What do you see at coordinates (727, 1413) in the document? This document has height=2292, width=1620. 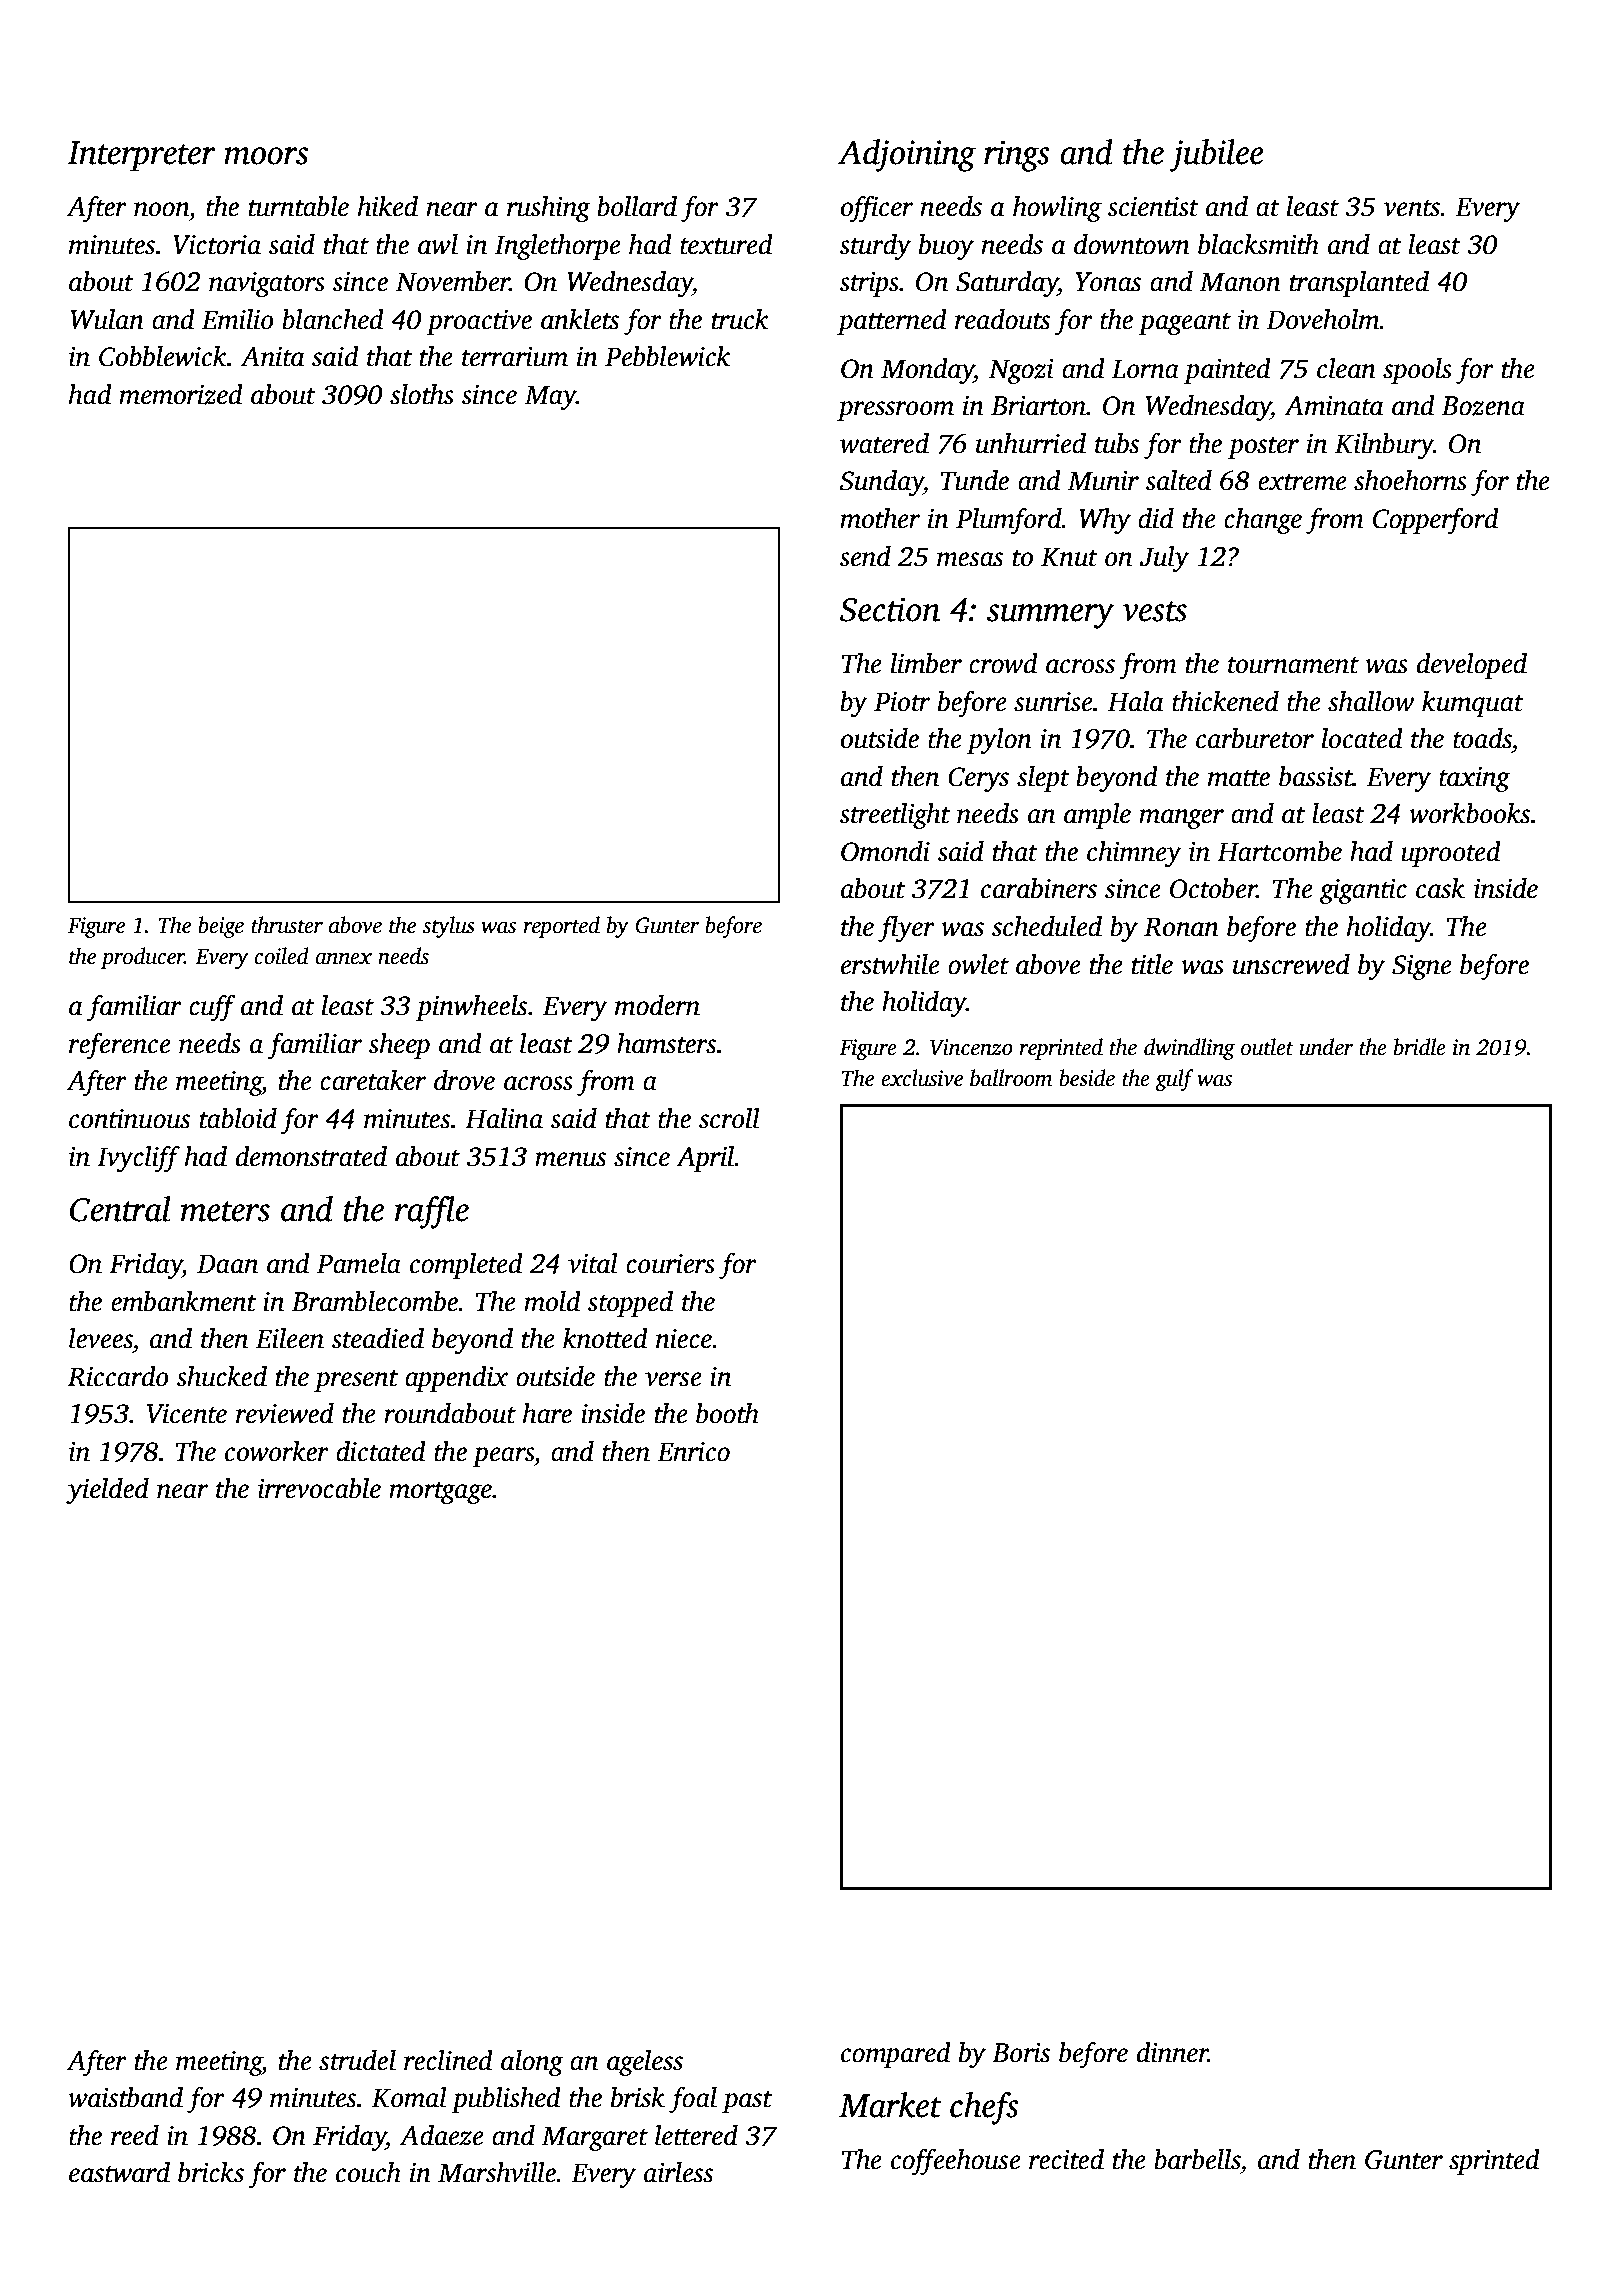 I see `booth` at bounding box center [727, 1413].
